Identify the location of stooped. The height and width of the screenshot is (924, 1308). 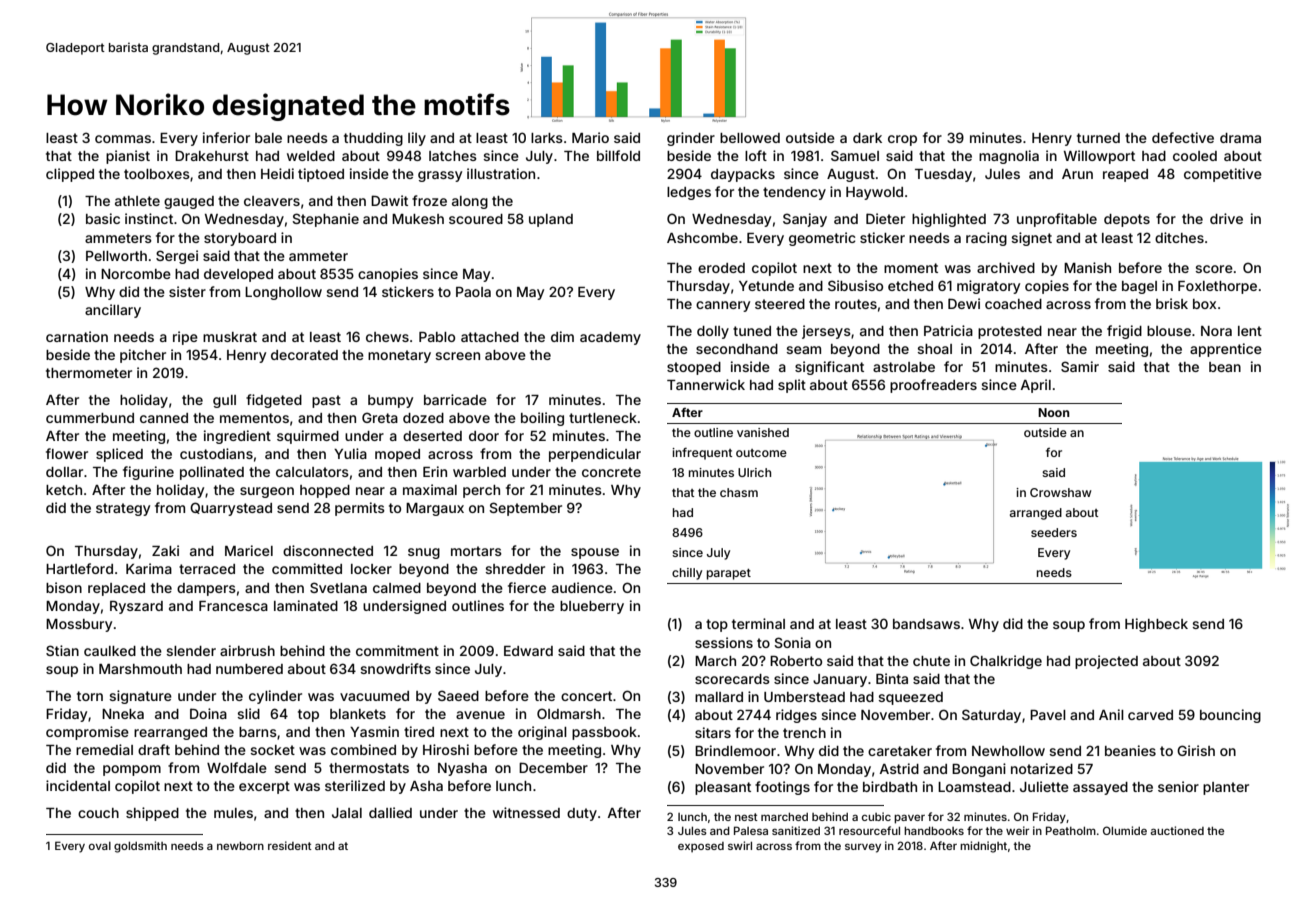
(694, 368).
